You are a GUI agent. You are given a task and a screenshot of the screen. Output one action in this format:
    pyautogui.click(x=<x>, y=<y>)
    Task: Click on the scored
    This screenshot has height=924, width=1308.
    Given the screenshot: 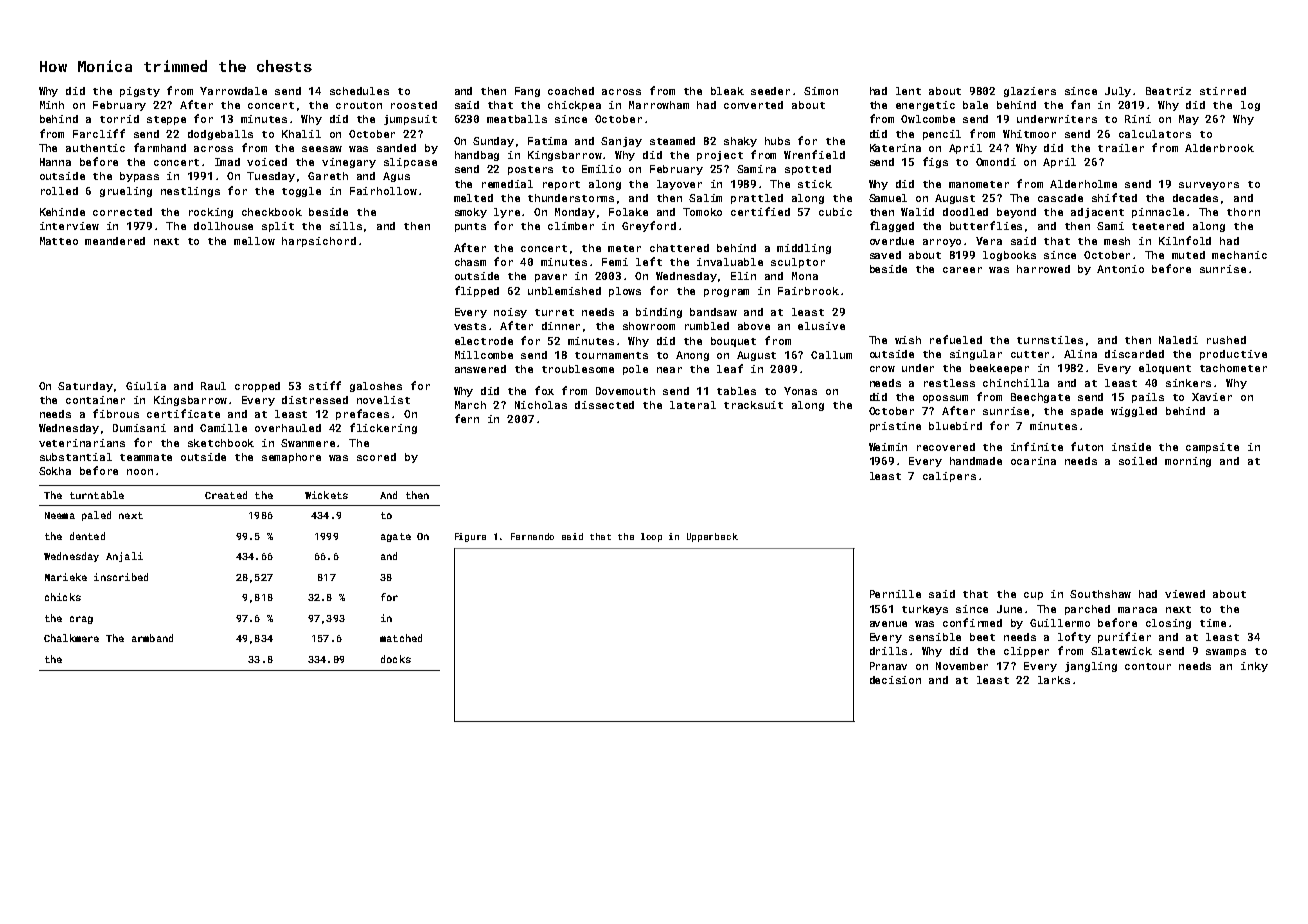 What is the action you would take?
    pyautogui.click(x=376, y=457)
